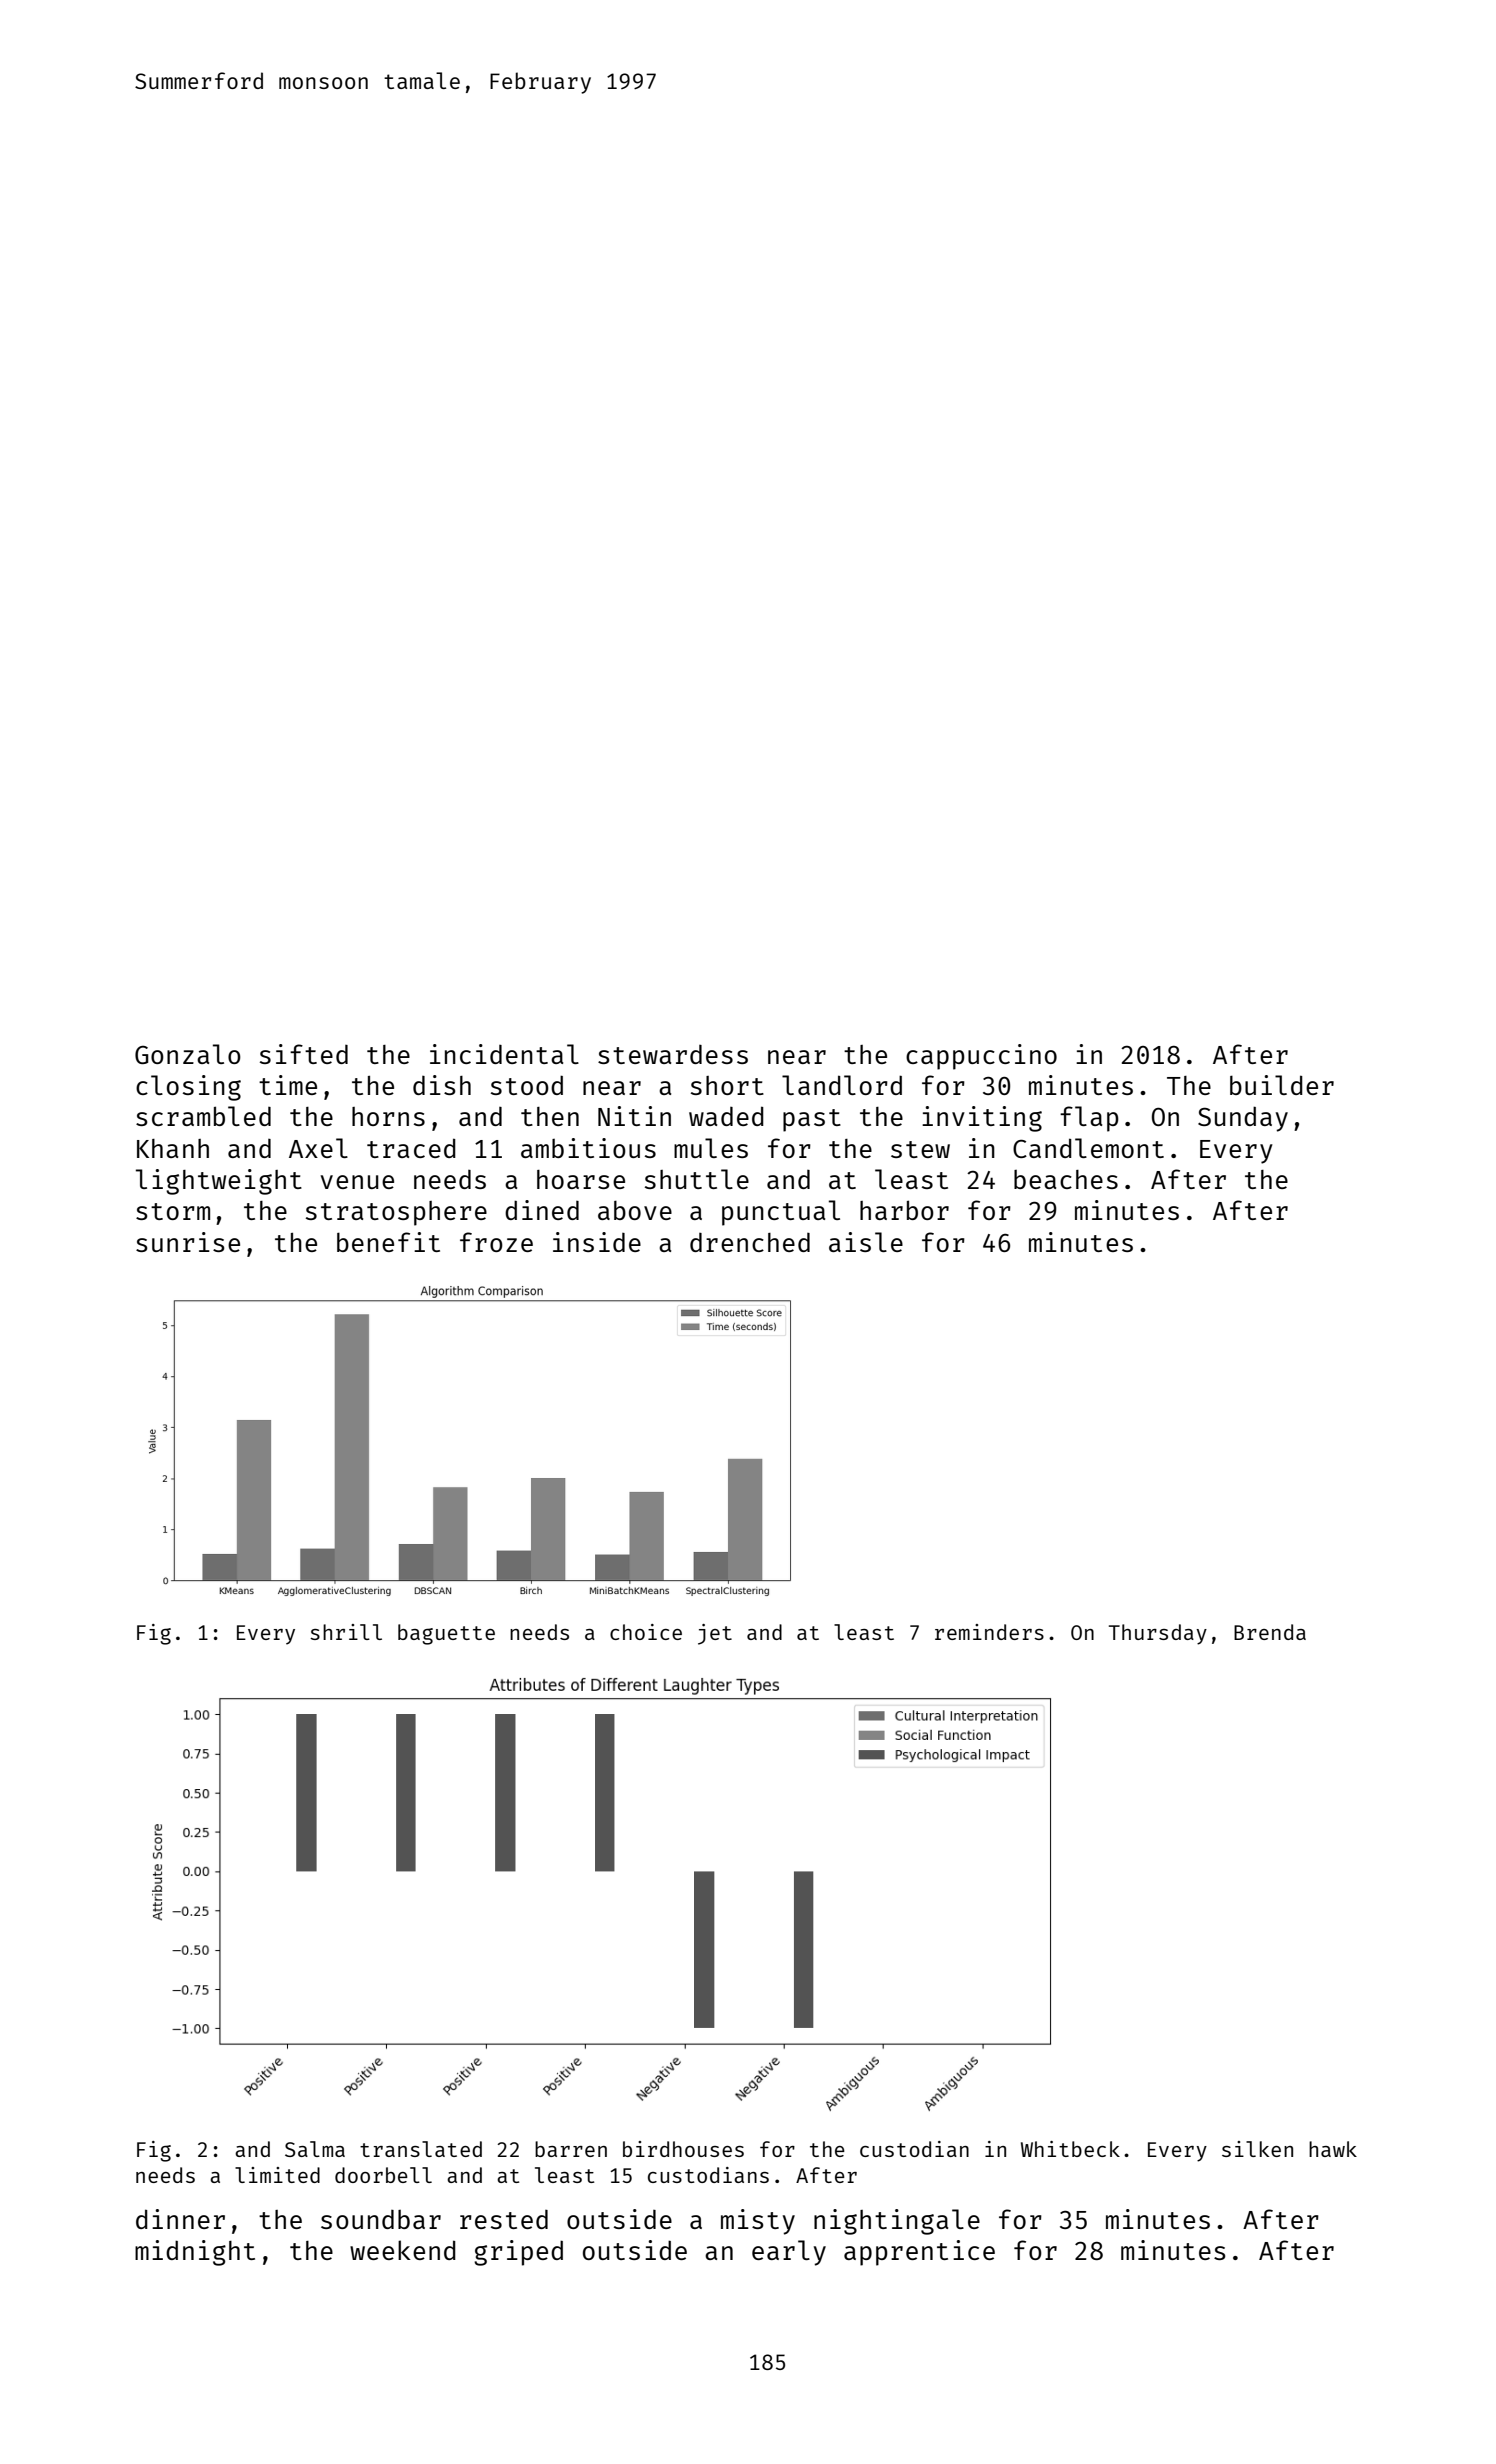 The image size is (1496, 2464). Describe the element at coordinates (188, 1054) in the document. I see `Gonzalo` at that location.
